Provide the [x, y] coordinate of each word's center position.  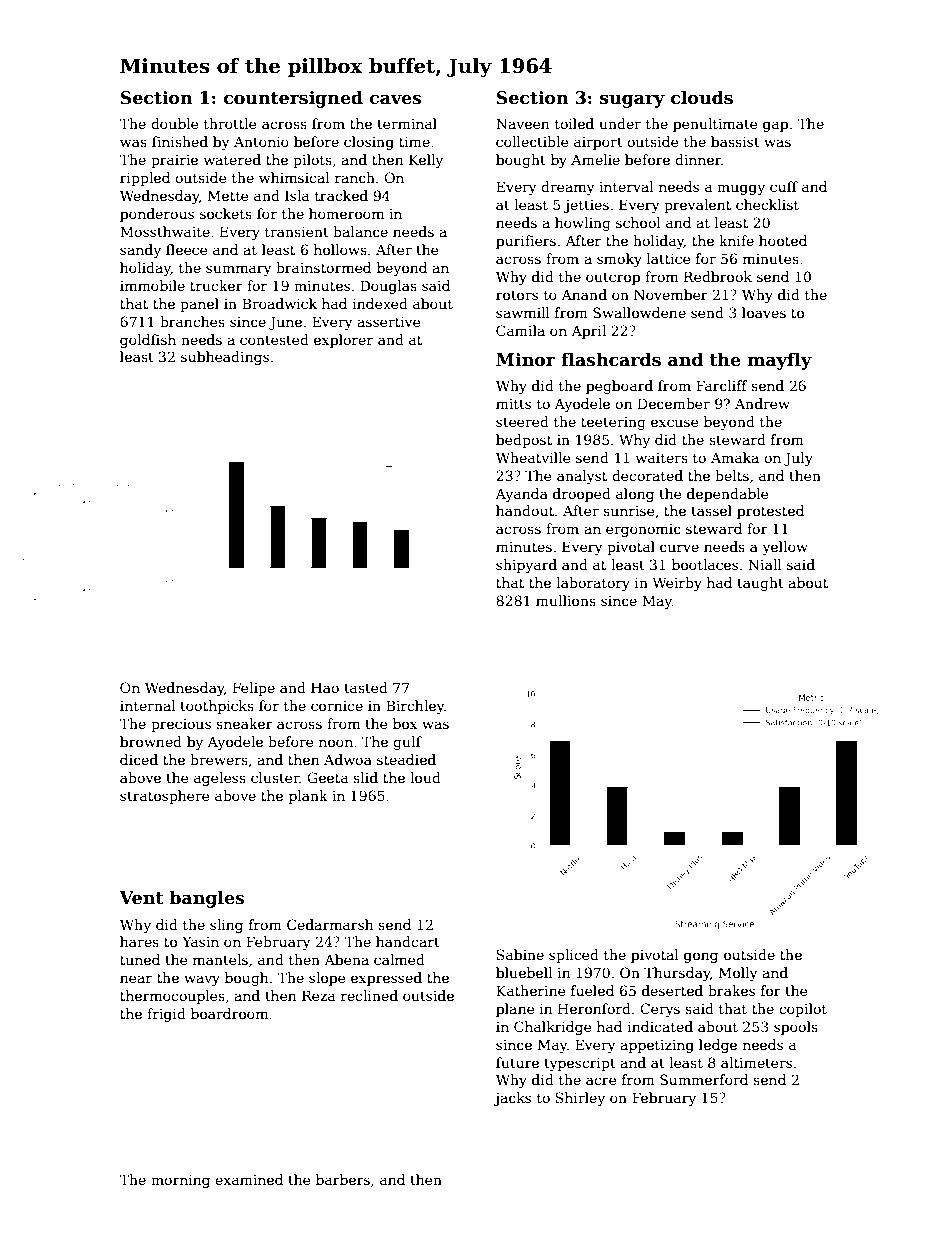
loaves [764, 312]
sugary [632, 101]
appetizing [657, 1046]
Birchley [415, 707]
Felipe [254, 689]
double [175, 123]
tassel [711, 510]
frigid [166, 1015]
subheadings [225, 358]
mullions [566, 600]
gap [775, 126]
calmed [399, 959]
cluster [275, 777]
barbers [343, 1179]
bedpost [524, 441]
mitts [513, 404]
